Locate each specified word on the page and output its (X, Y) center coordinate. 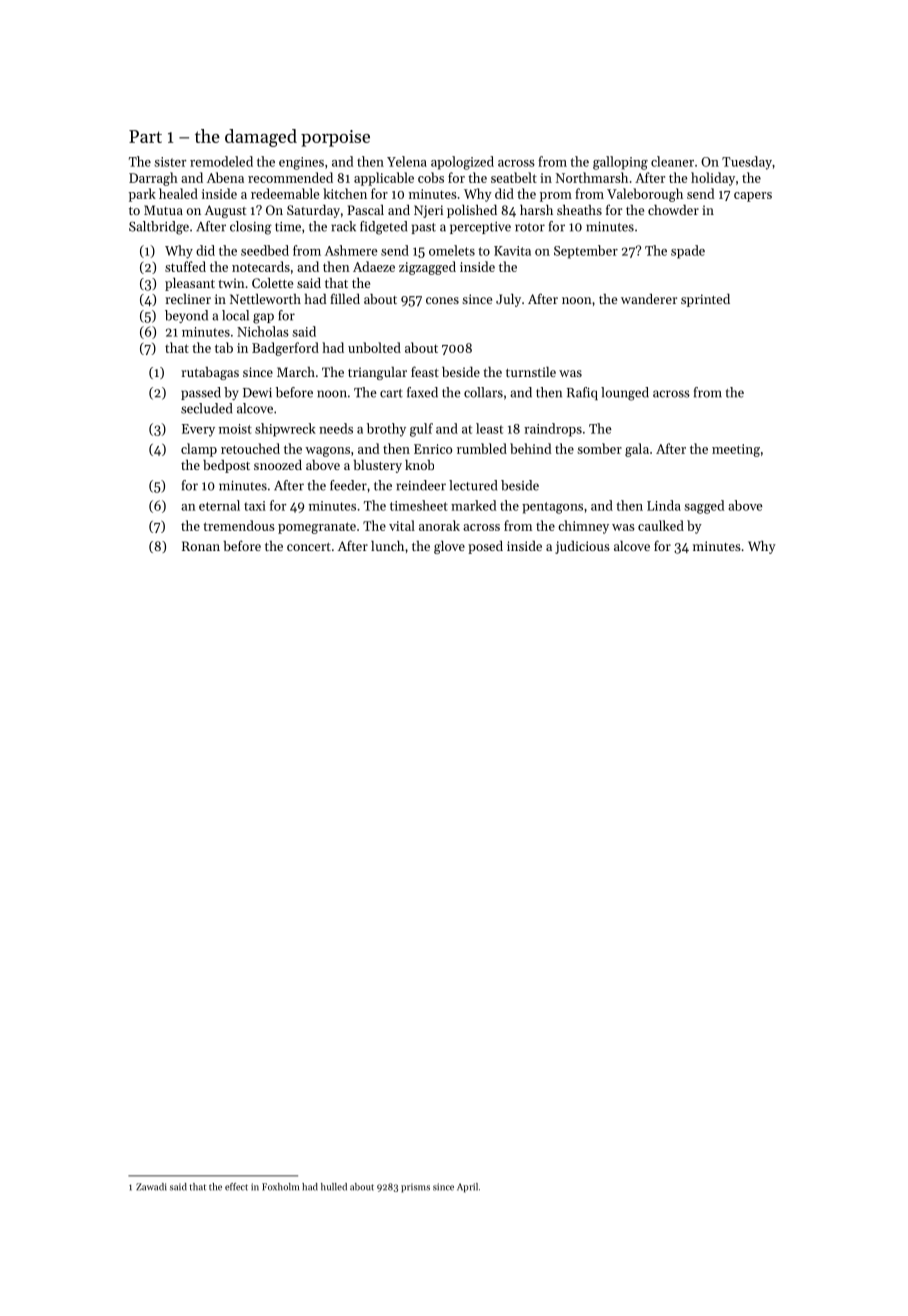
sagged (704, 507)
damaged (261, 138)
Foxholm (280, 1187)
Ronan (201, 546)
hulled (334, 1187)
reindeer (421, 485)
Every (198, 430)
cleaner (672, 161)
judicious (582, 547)
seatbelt (514, 177)
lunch (387, 546)
